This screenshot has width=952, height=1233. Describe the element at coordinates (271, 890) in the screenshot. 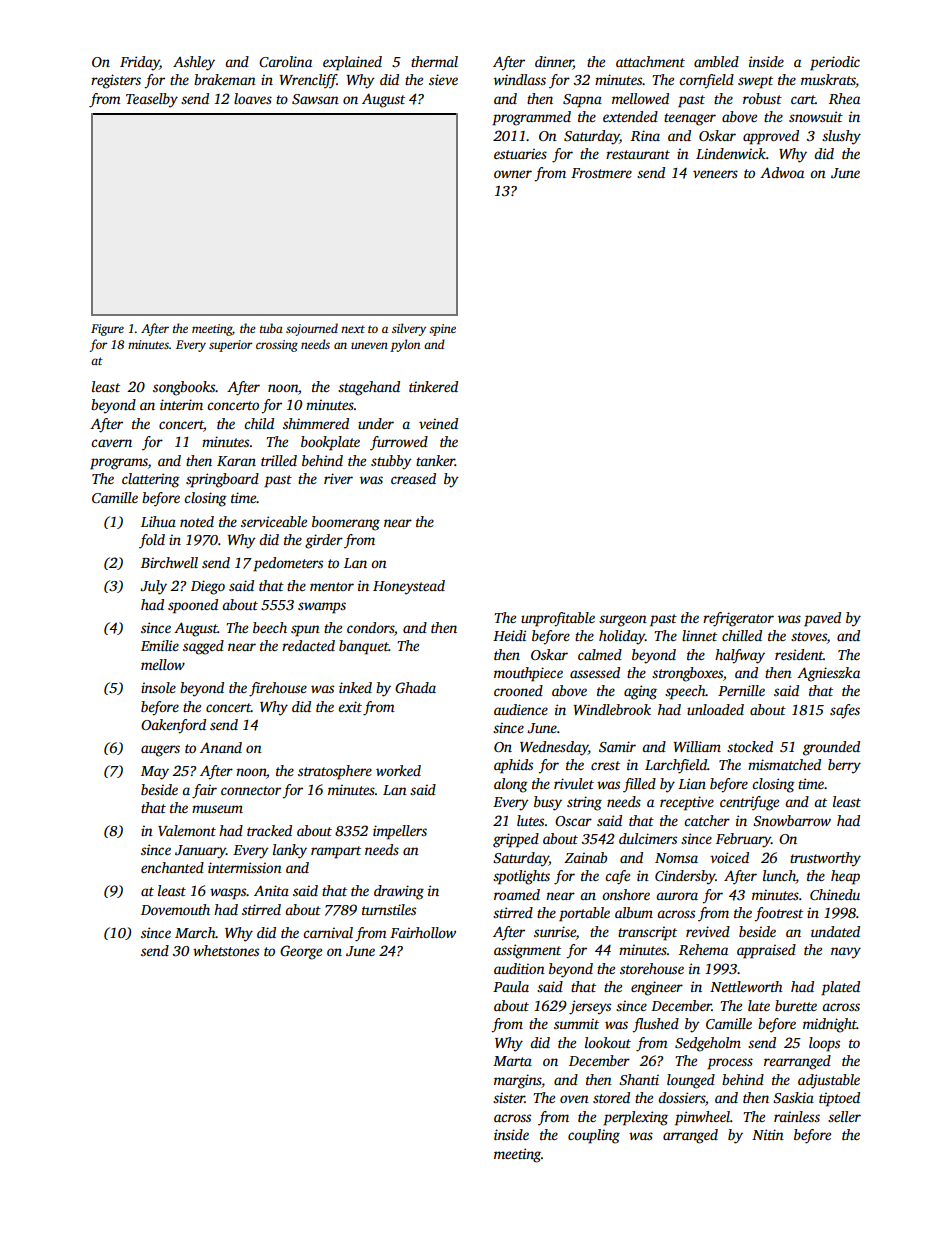

I see `Anita` at that location.
